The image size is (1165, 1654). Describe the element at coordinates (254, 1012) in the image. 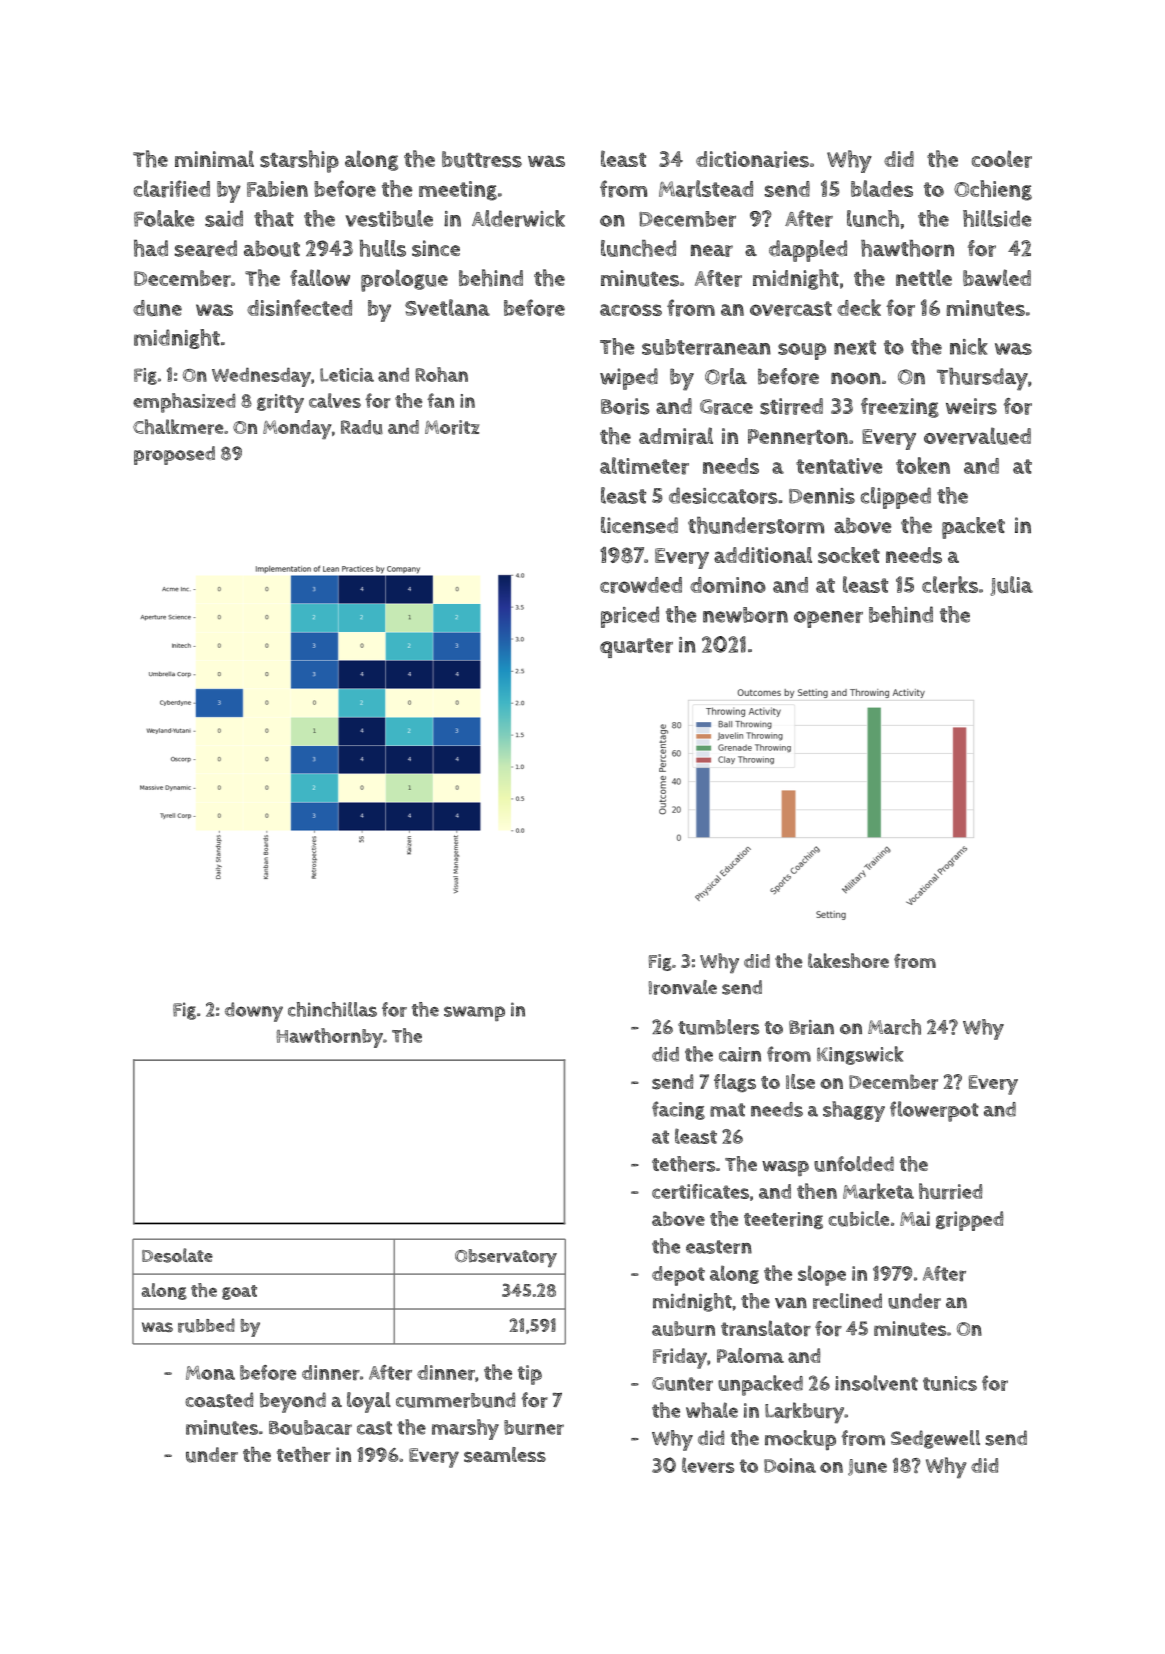

I see `downy` at that location.
